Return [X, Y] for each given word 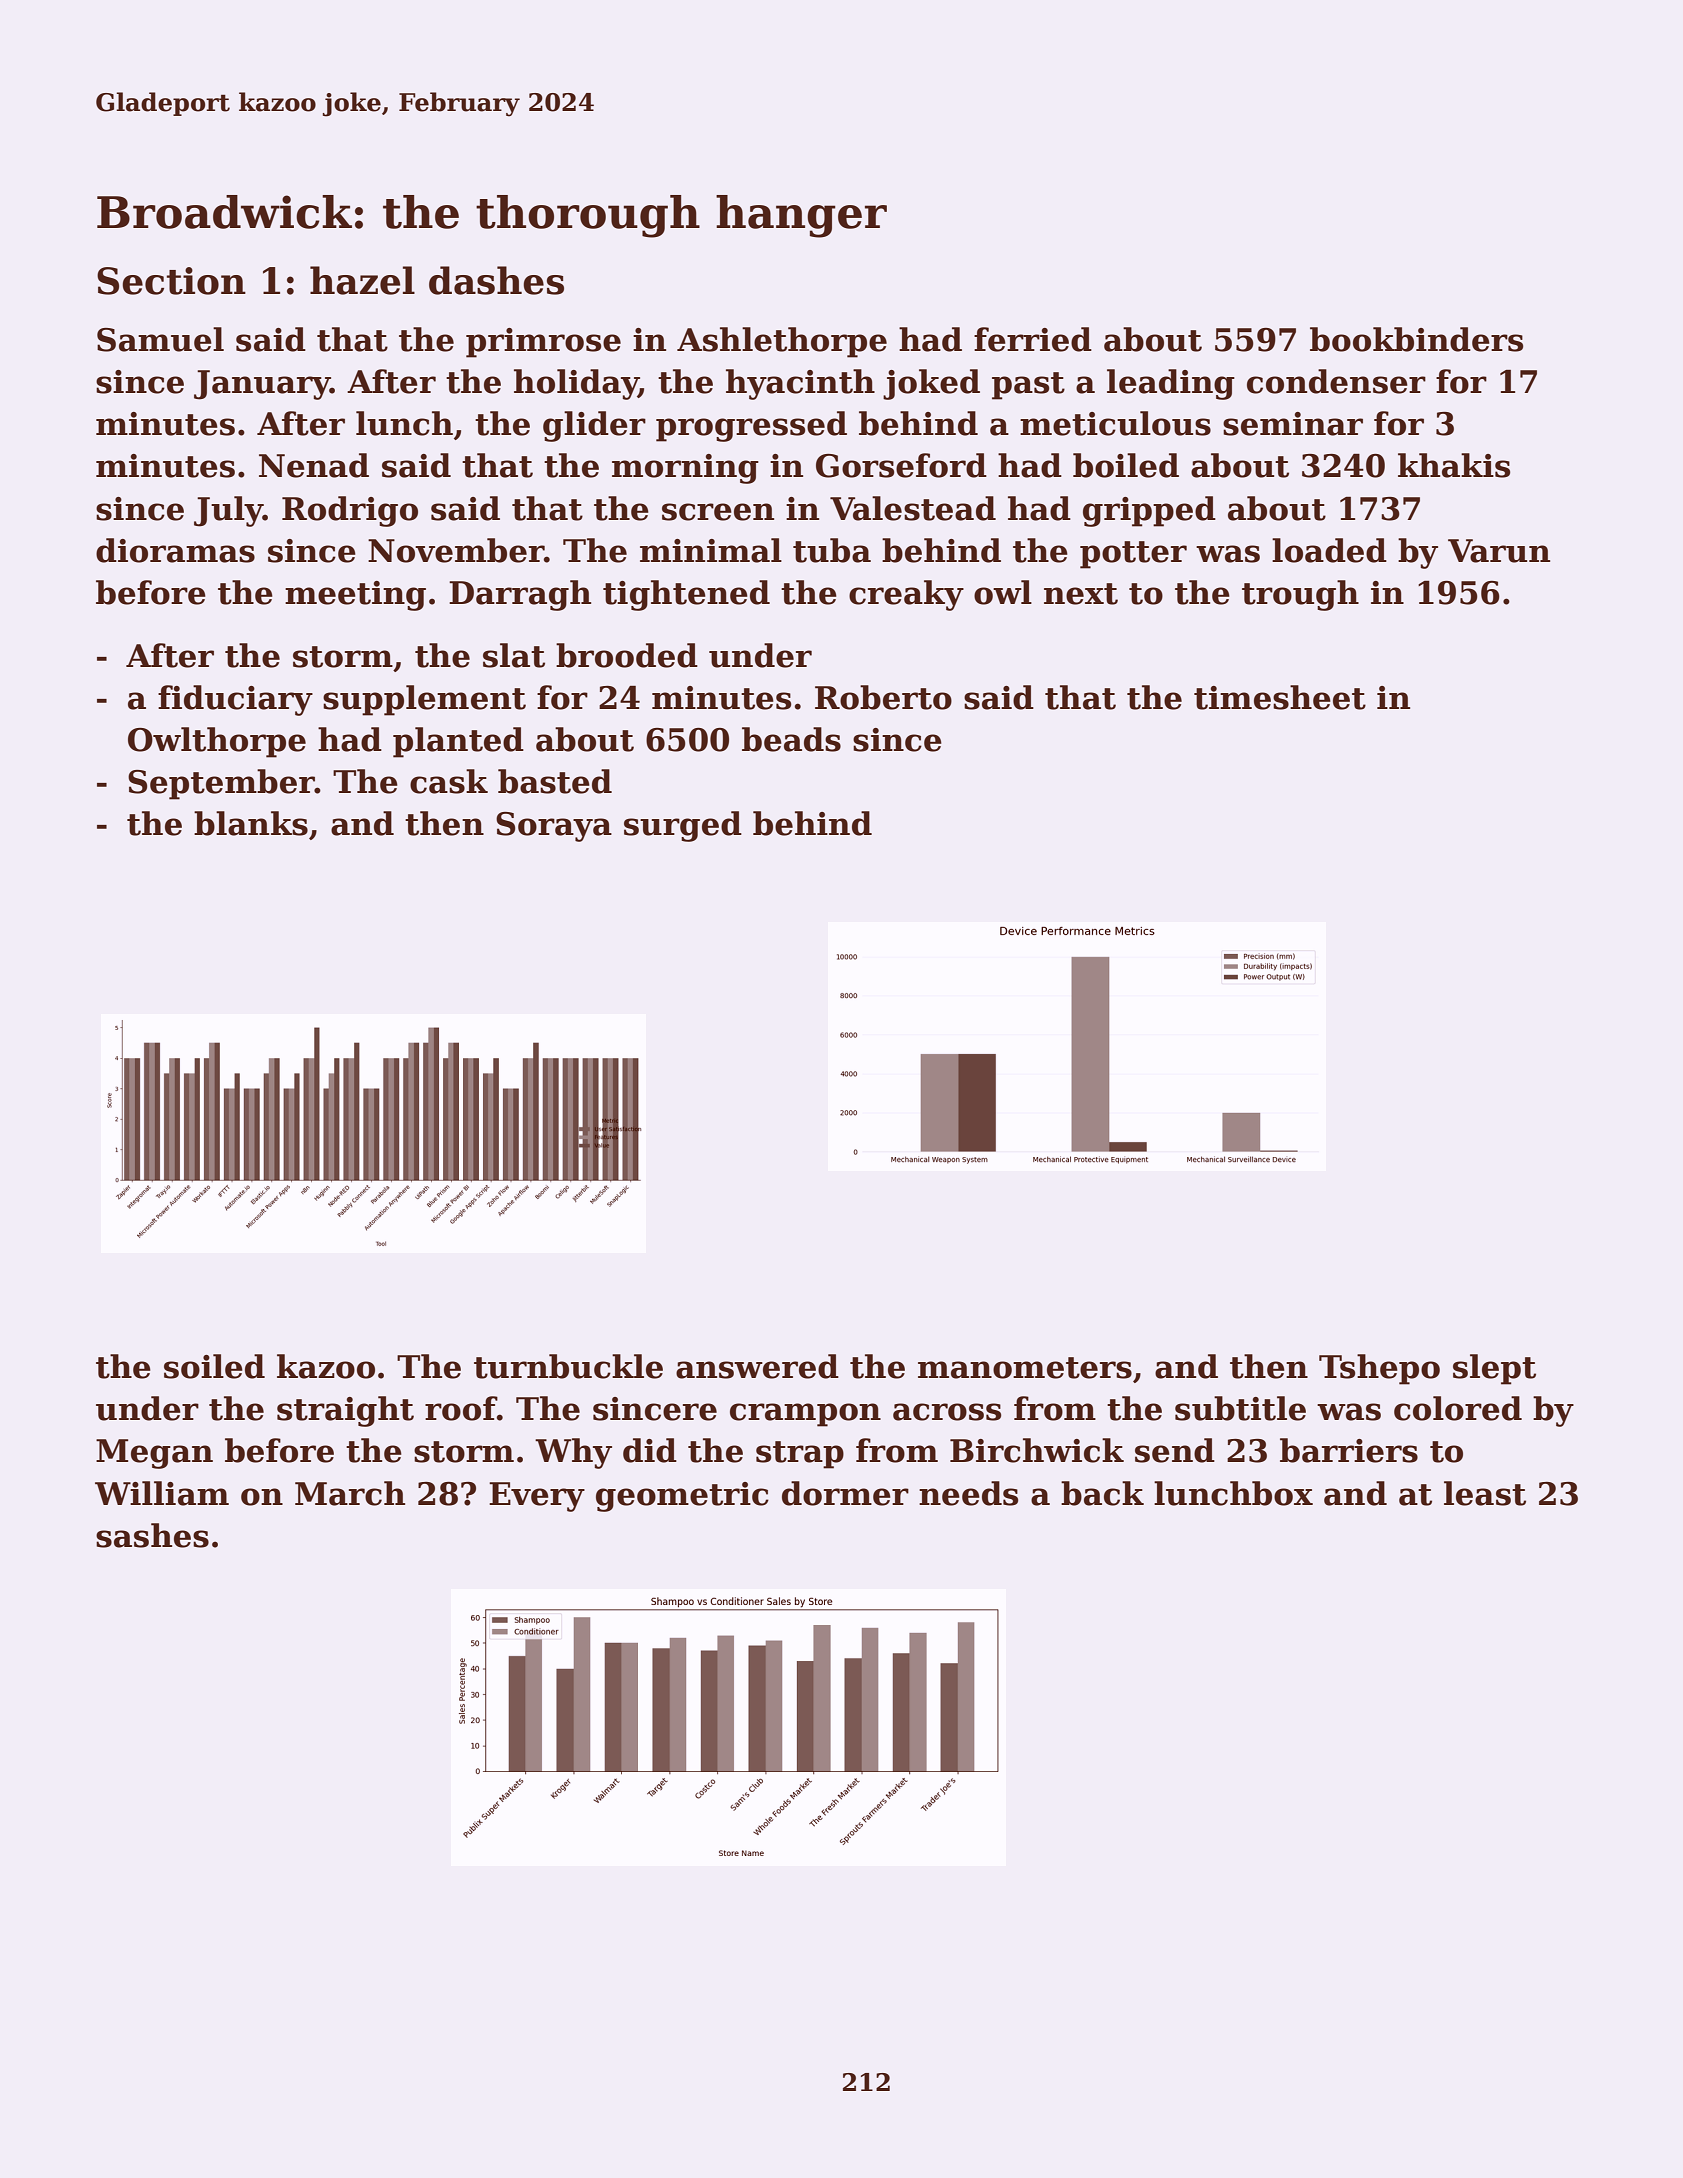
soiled [214, 1366]
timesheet [1280, 697]
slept [1494, 1369]
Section [171, 281]
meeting [355, 596]
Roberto [883, 697]
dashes [496, 280]
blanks [251, 823]
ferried [1033, 339]
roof [461, 1408]
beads [791, 739]
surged [683, 826]
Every [537, 1497]
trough [1300, 595]
